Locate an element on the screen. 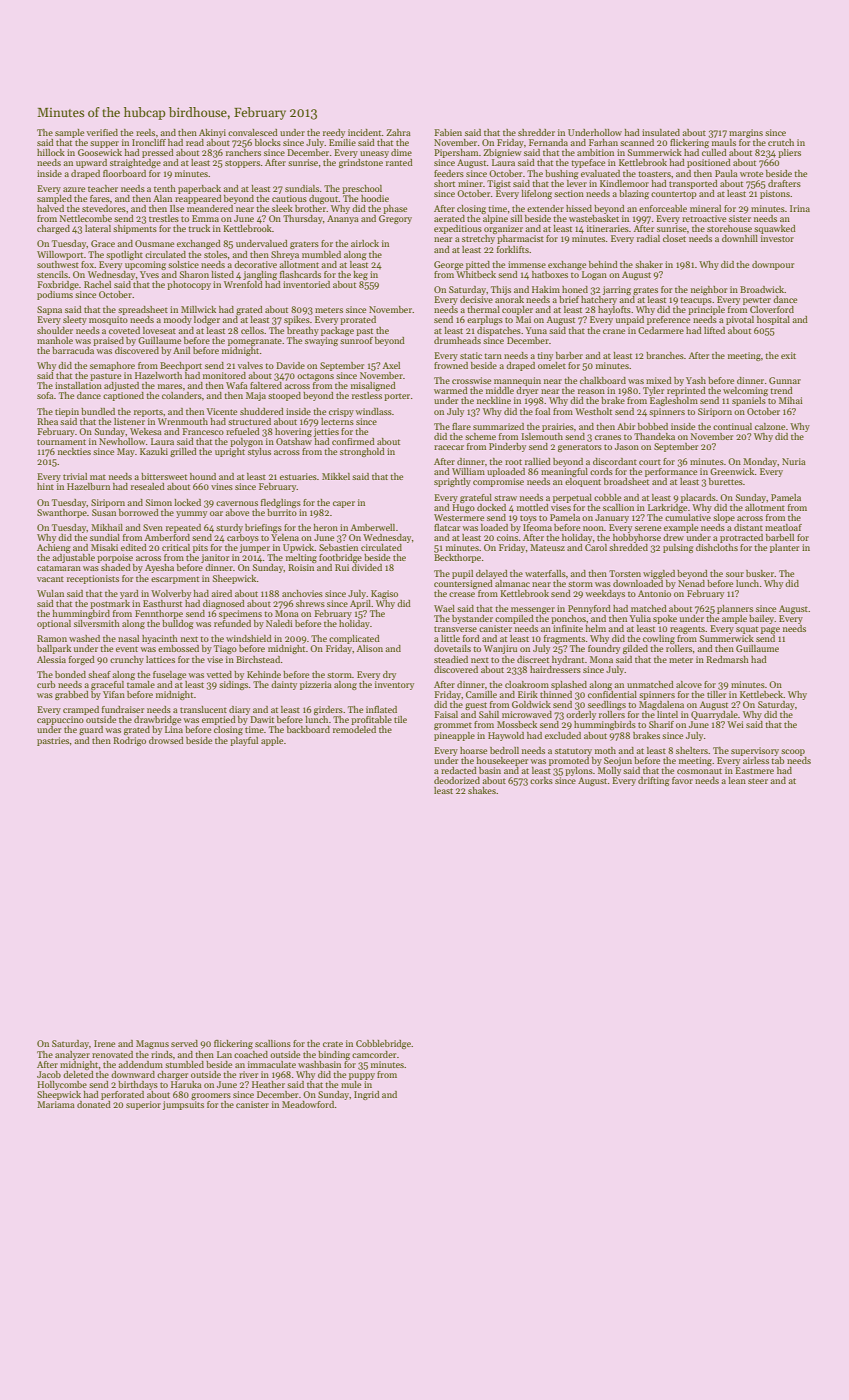 The height and width of the screenshot is (1400, 849). deodorized is located at coordinates (457, 780).
